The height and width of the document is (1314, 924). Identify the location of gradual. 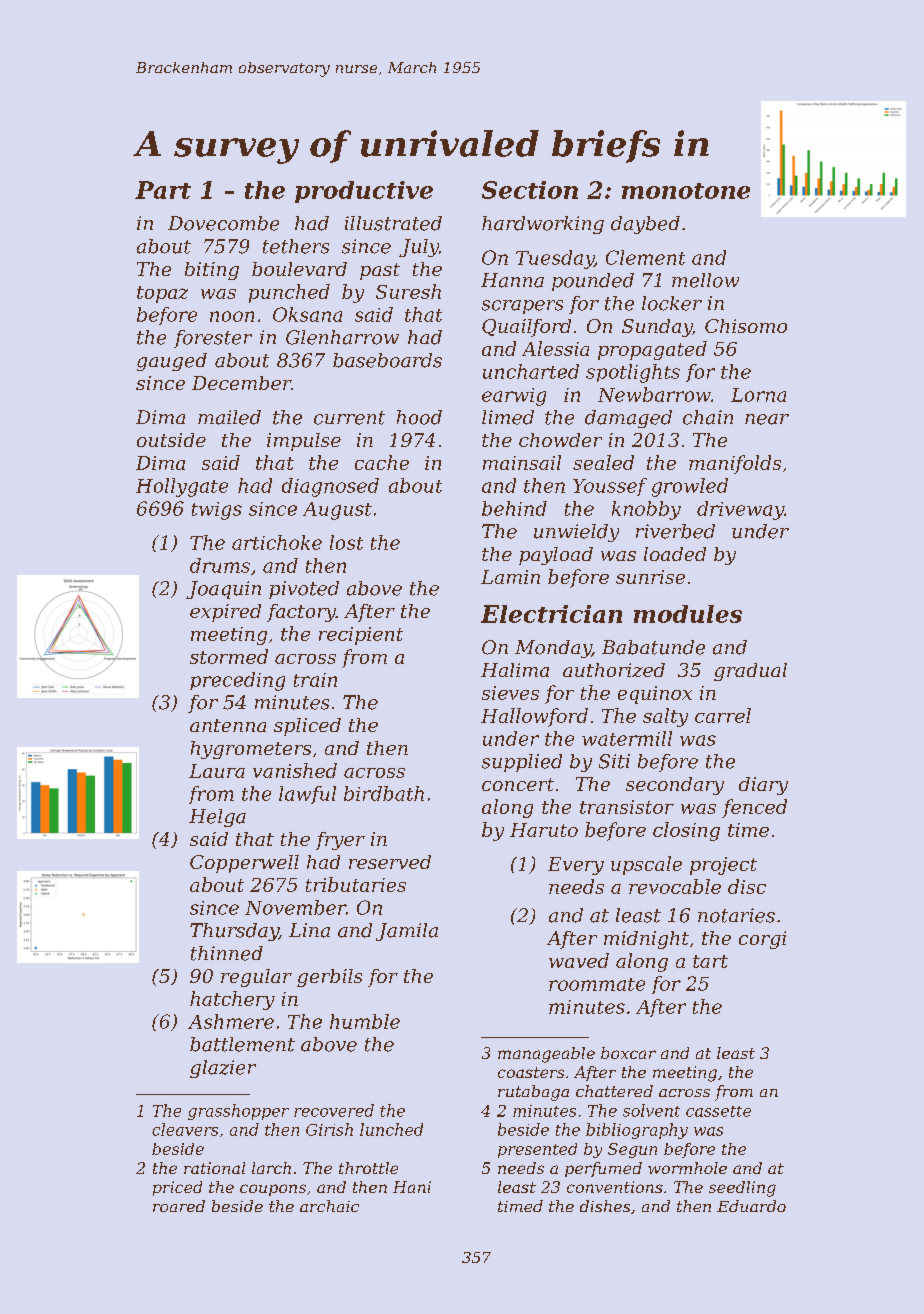
(750, 672).
